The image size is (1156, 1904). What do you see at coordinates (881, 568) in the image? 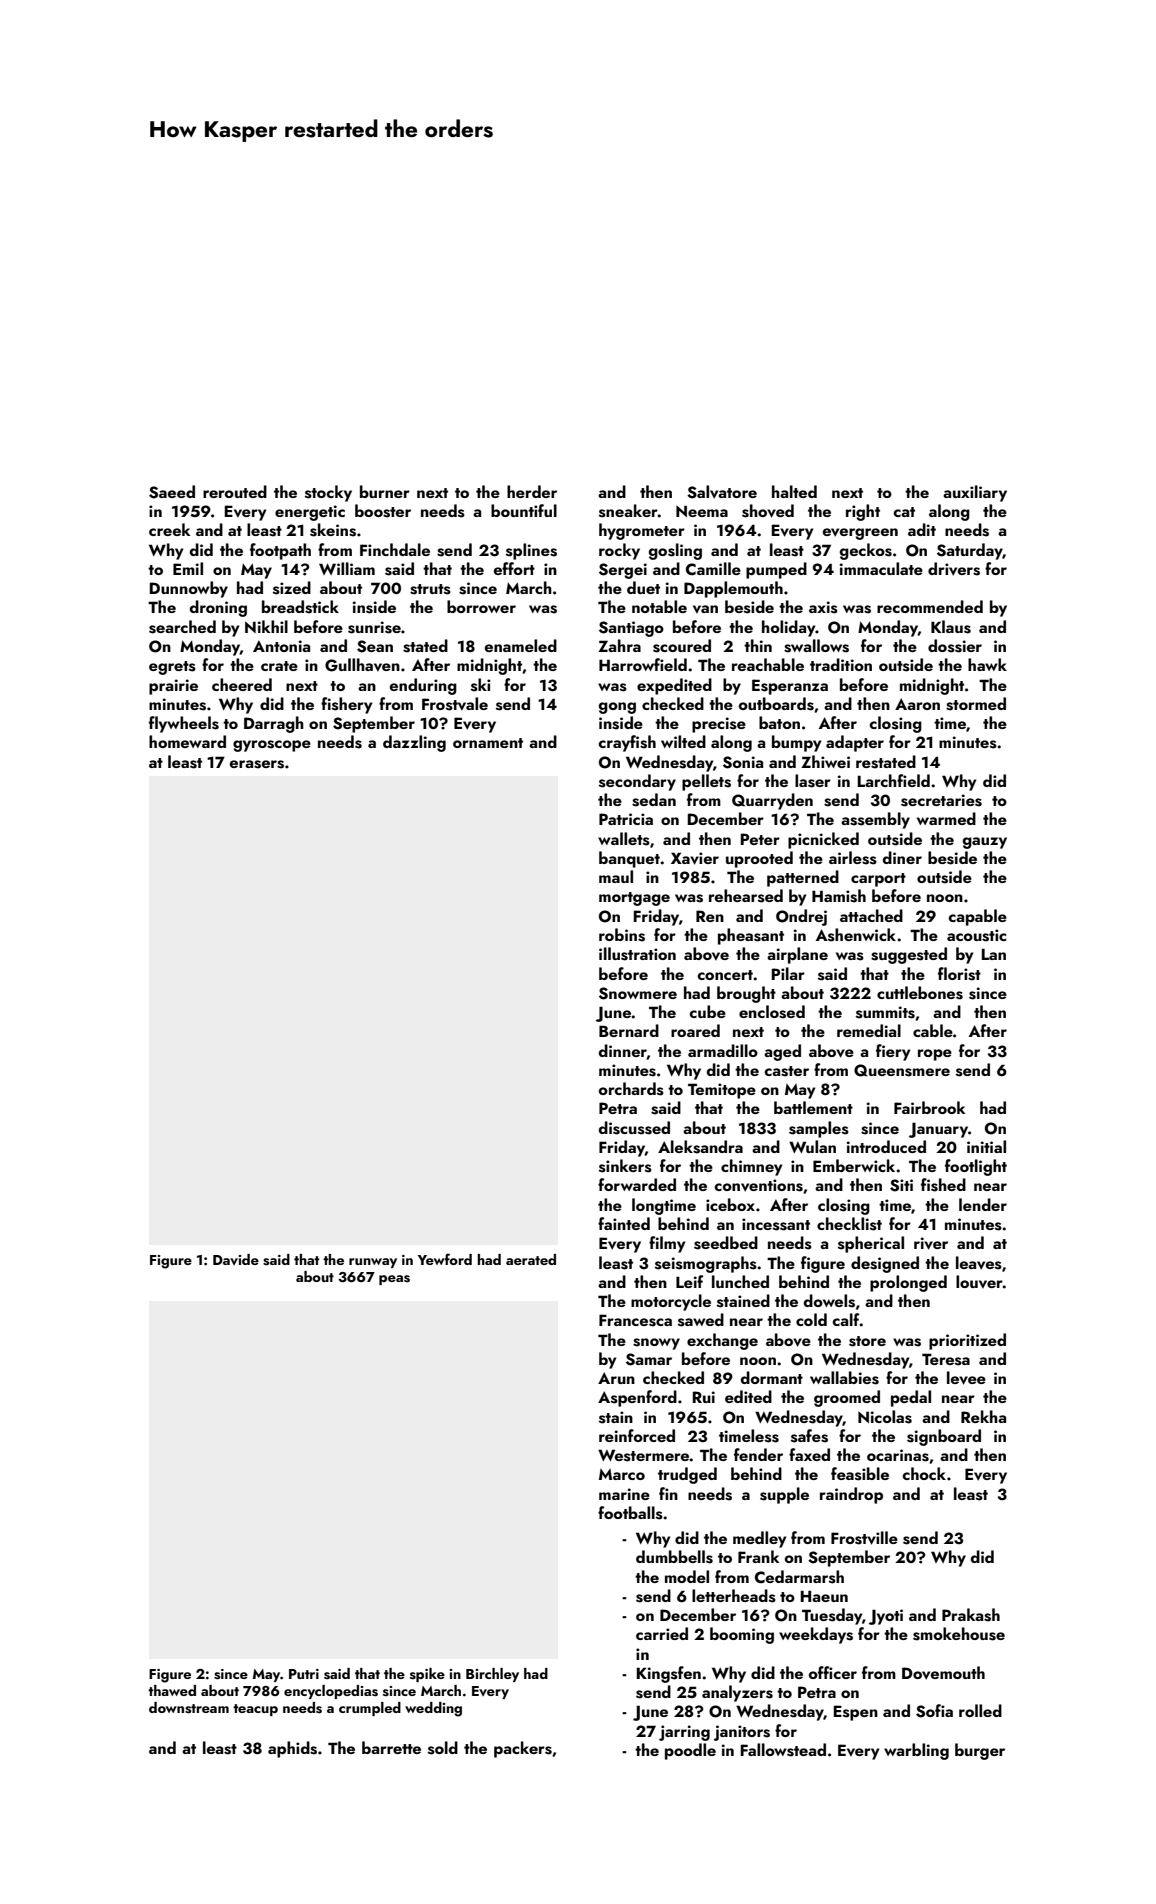
I see `immaculate` at bounding box center [881, 568].
